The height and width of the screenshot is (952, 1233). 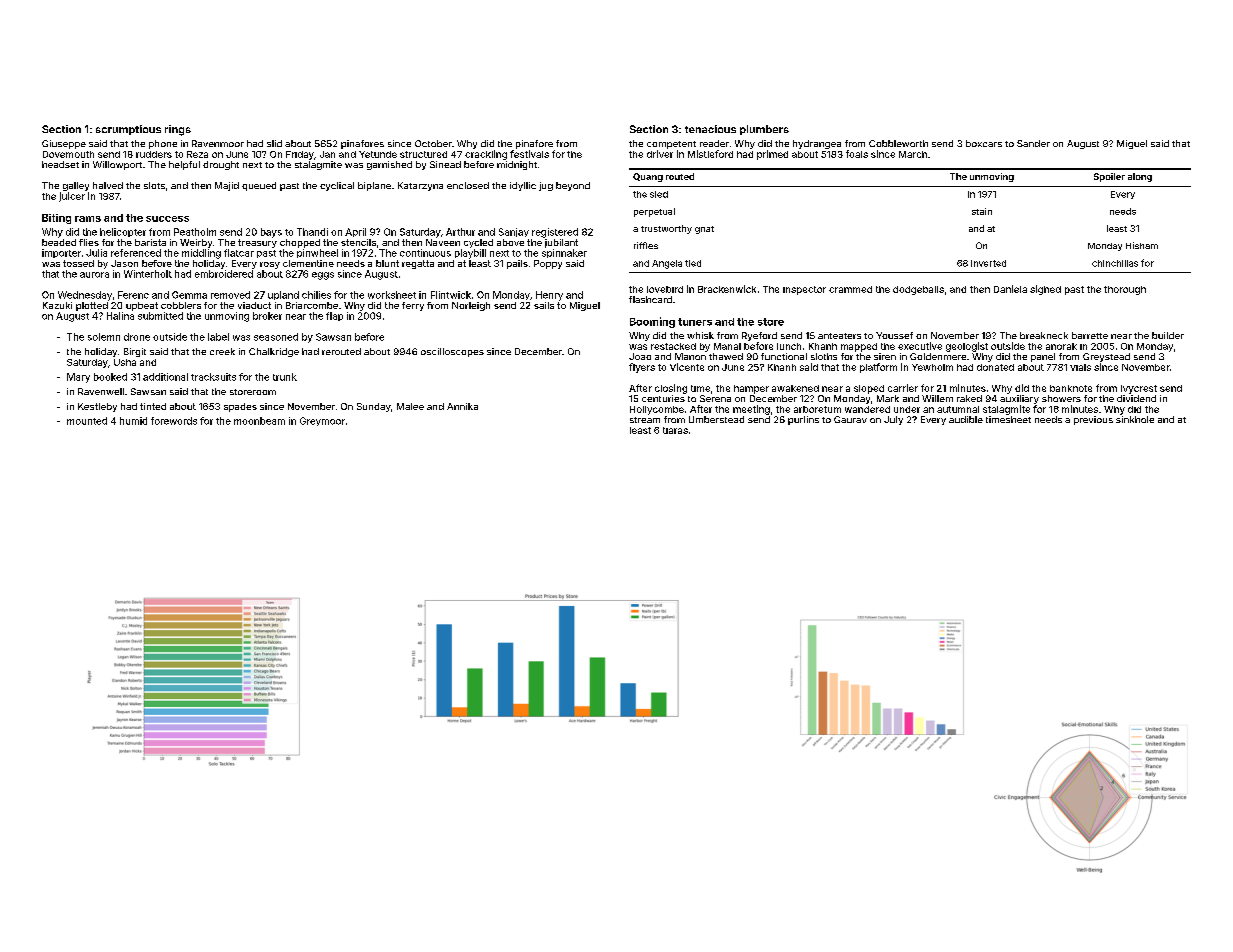 I want to click on plumbers, so click(x=764, y=130).
